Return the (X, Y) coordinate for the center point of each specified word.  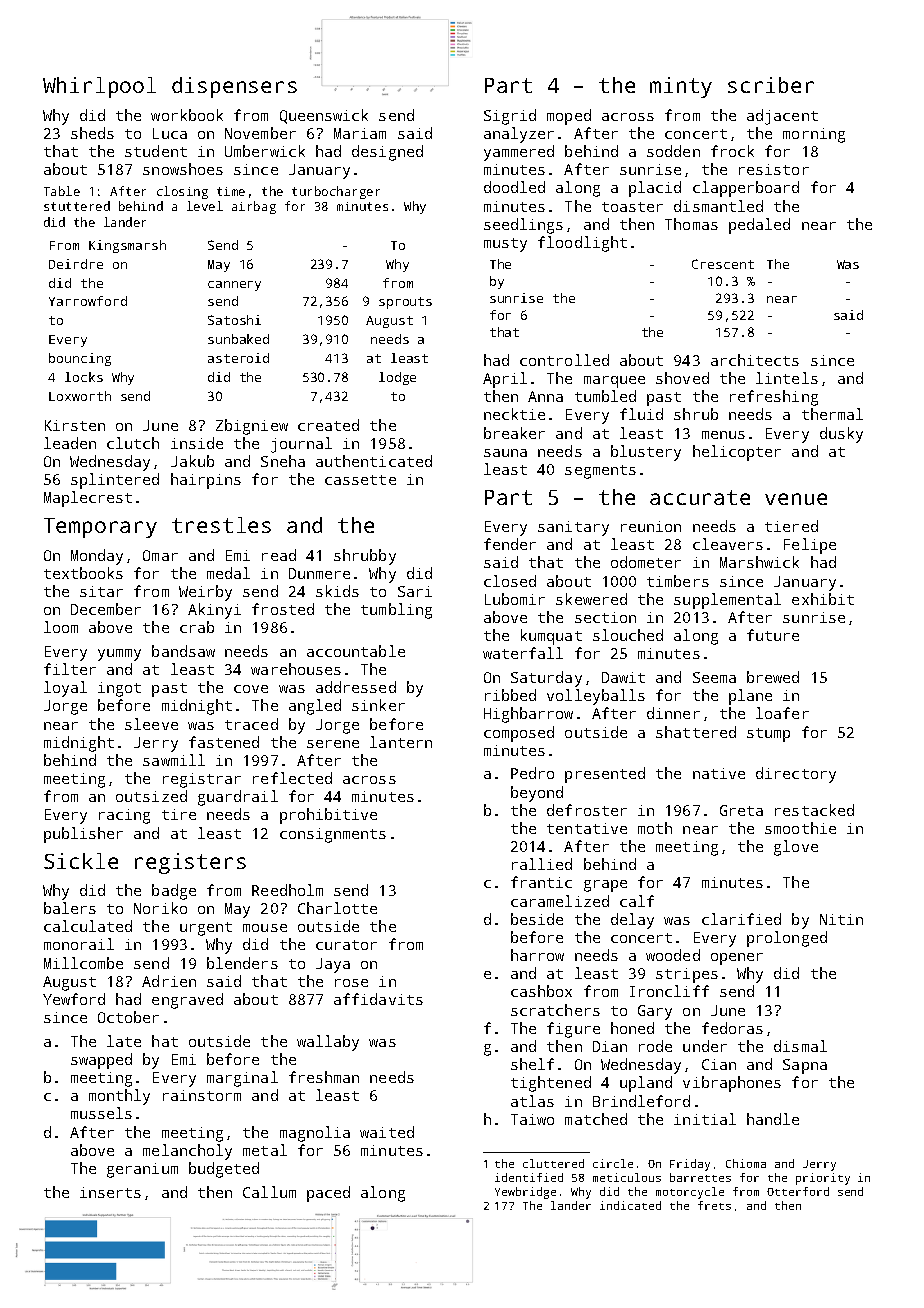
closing (182, 192)
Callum (269, 1192)
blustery (646, 453)
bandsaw (183, 651)
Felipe (810, 546)
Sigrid (510, 117)
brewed (773, 677)
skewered (591, 599)
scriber (771, 85)
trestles (221, 525)
